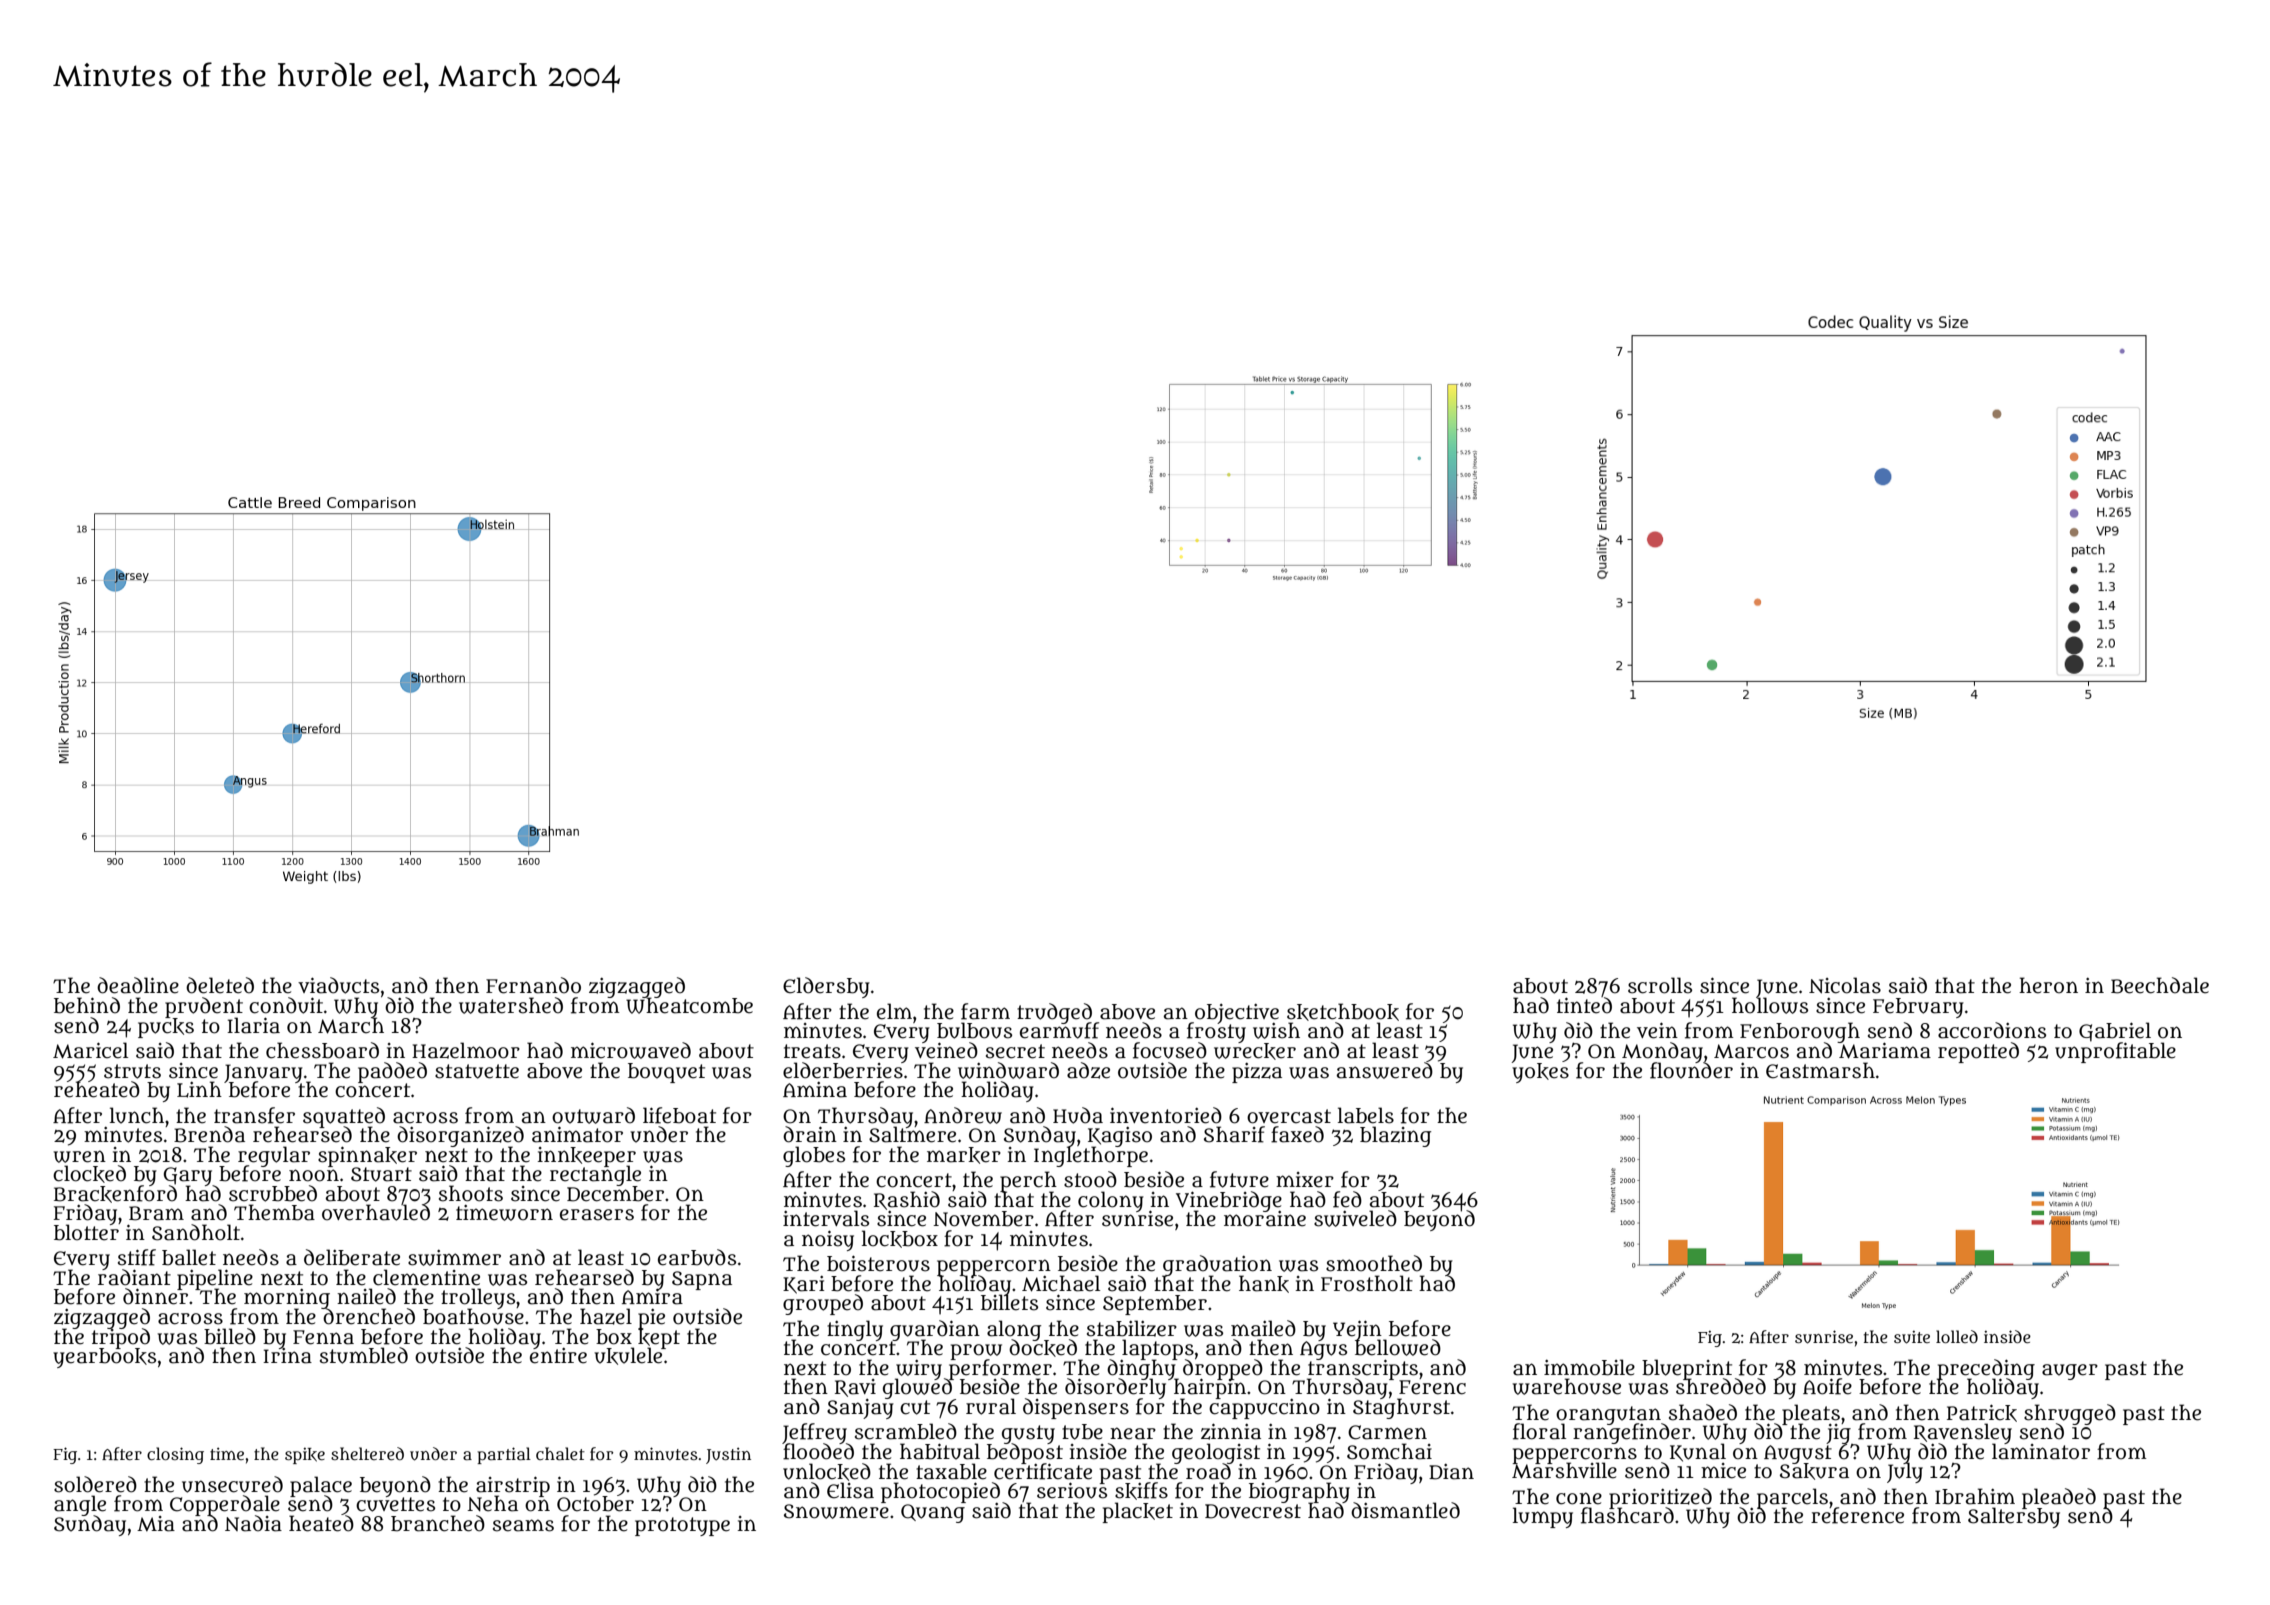 This page has width=2270, height=1605. What do you see at coordinates (209, 1134) in the page?
I see `Brenda` at bounding box center [209, 1134].
